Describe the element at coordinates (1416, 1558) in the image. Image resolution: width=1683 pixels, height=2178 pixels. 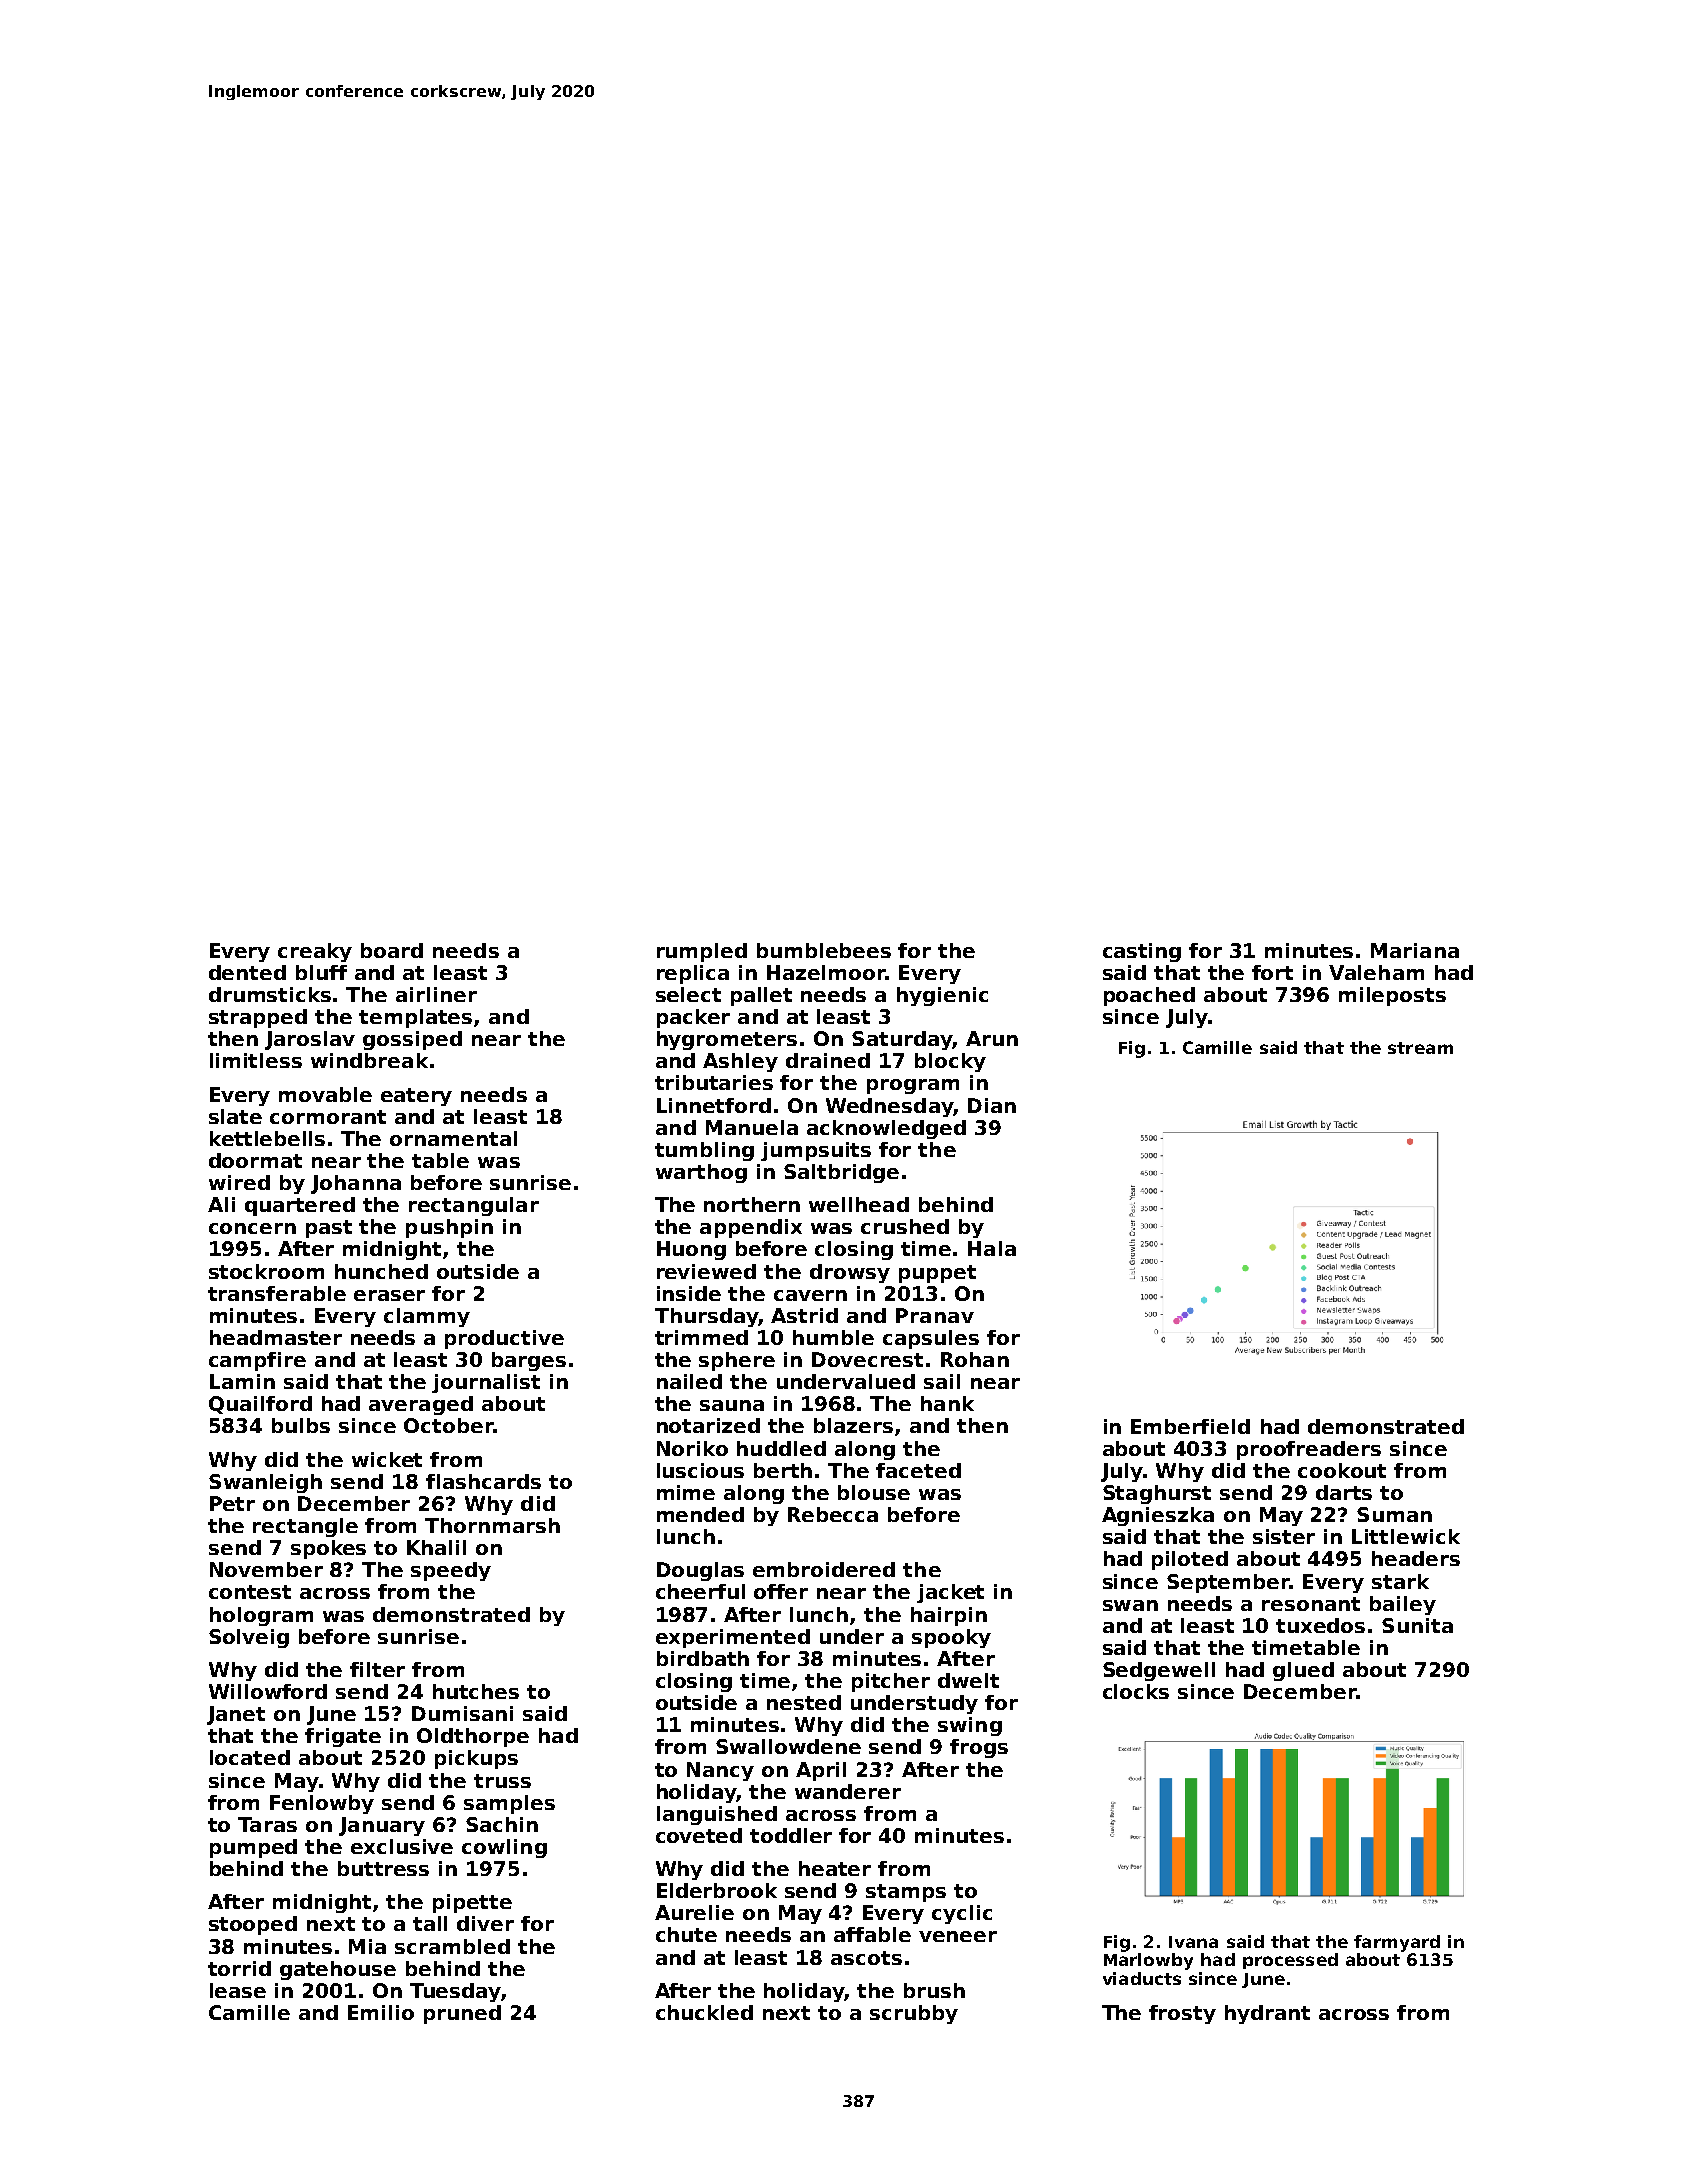
I see `headers` at that location.
